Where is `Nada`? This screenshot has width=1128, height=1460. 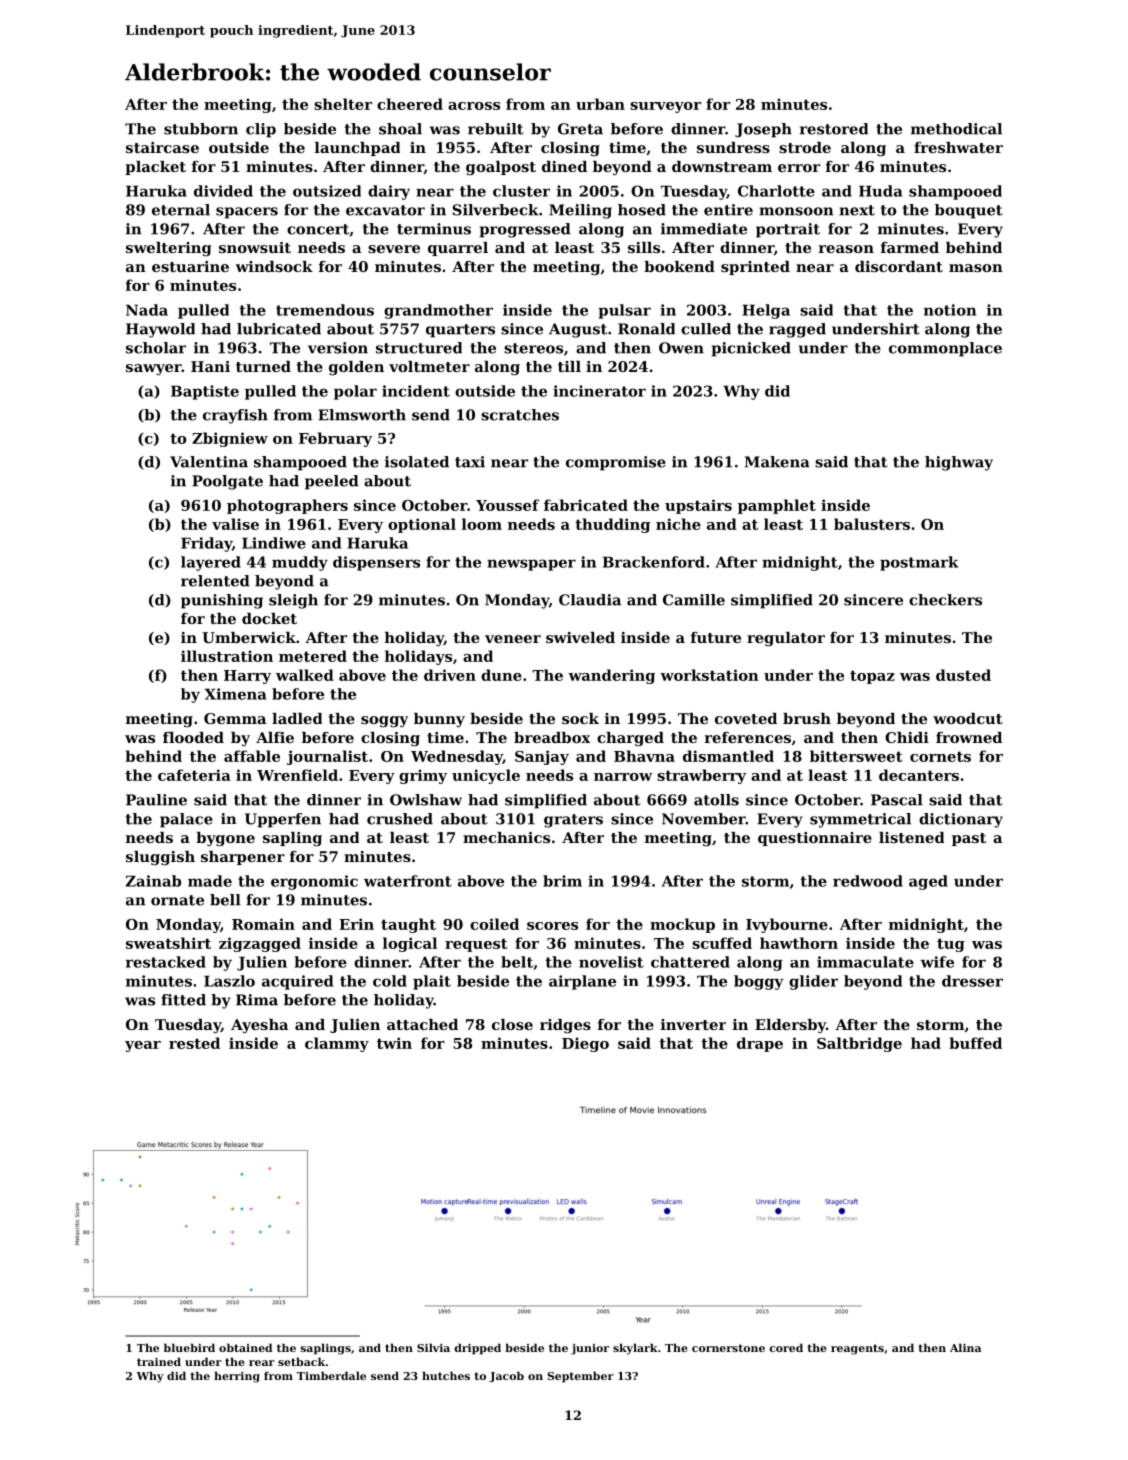 Nada is located at coordinates (147, 310).
